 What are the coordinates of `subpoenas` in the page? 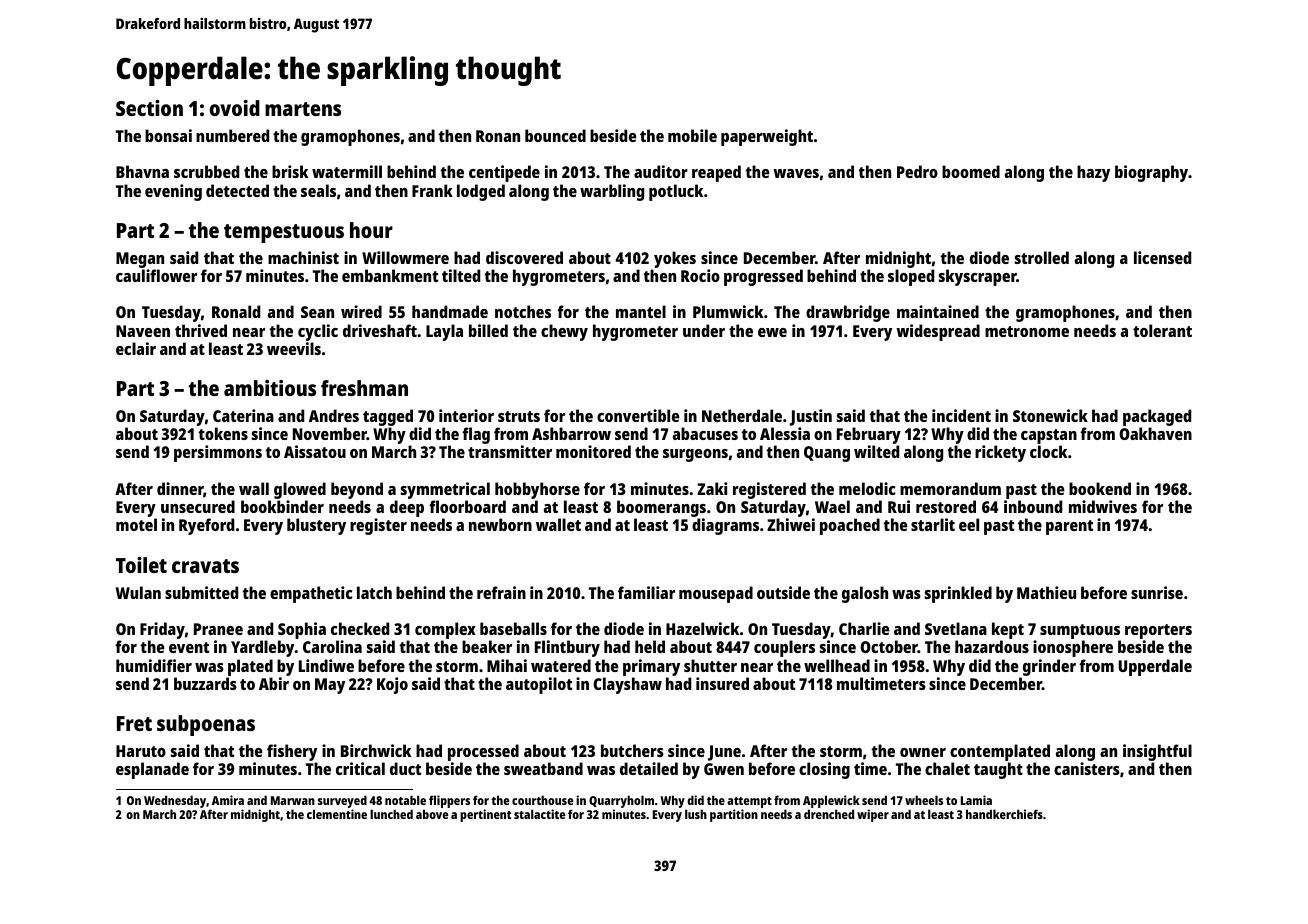 It's located at (206, 725).
